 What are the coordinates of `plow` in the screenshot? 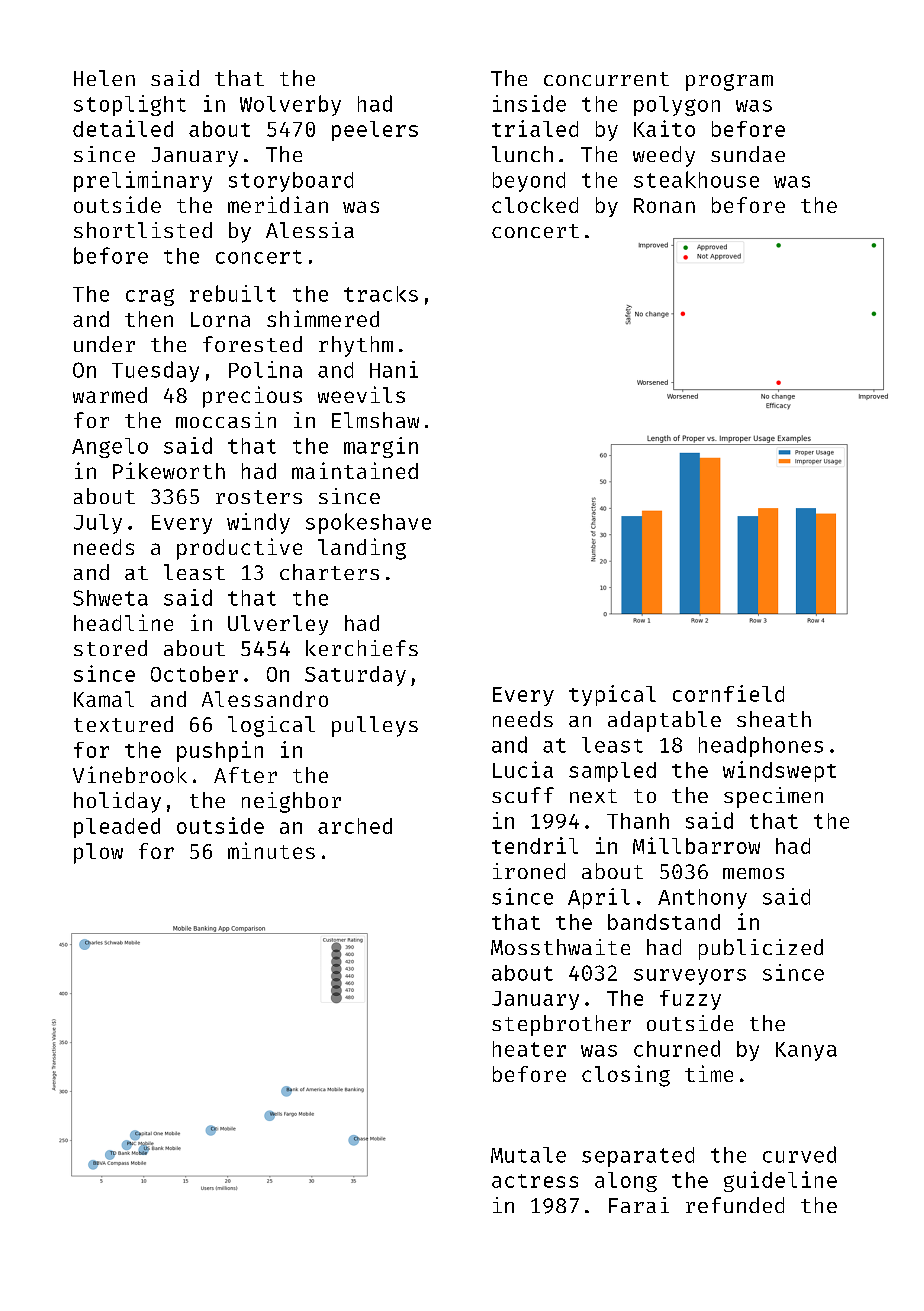 It's located at (98, 853).
